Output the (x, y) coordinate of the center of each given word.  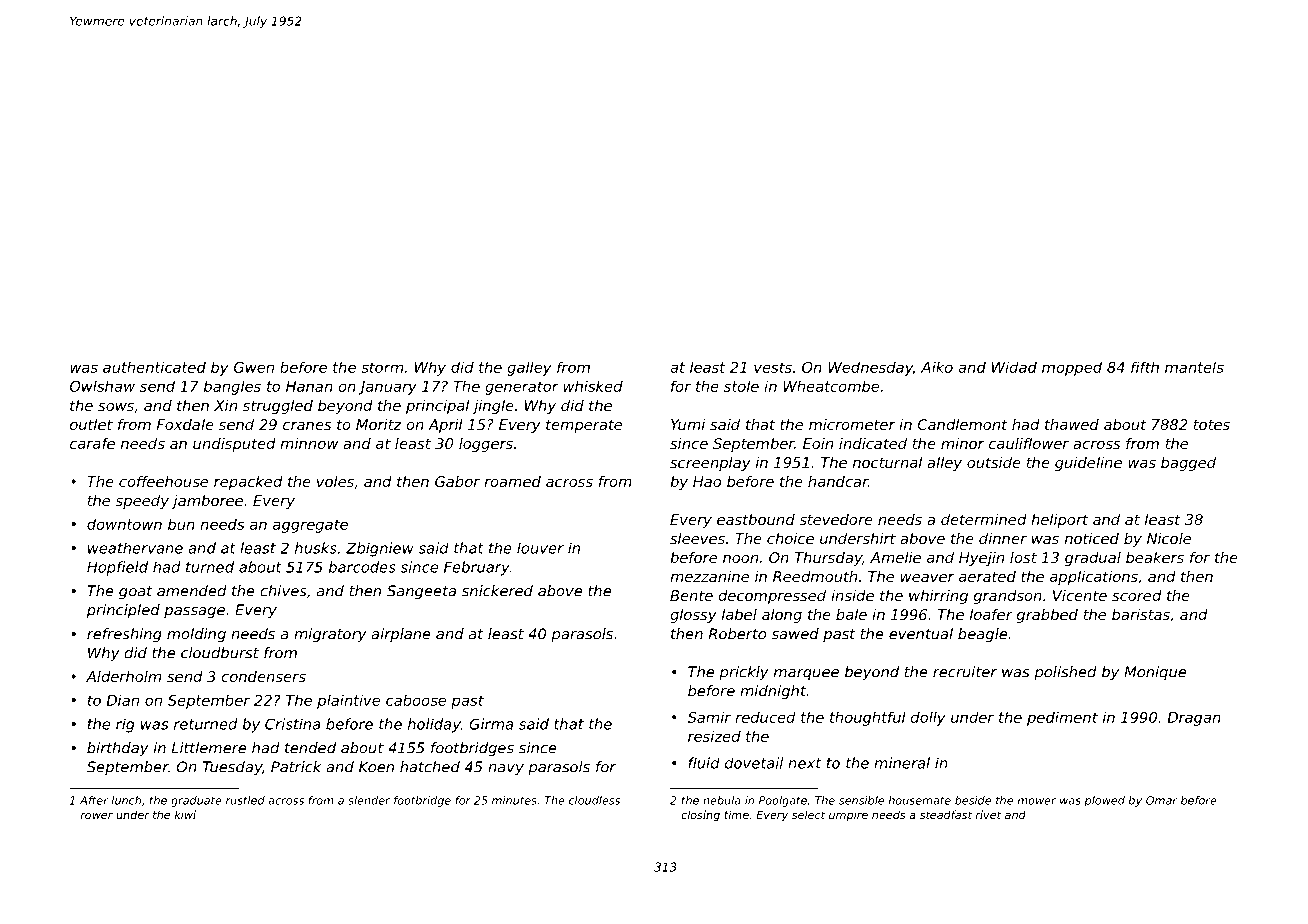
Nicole (1169, 538)
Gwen (254, 367)
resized (714, 736)
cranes (307, 426)
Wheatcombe (831, 386)
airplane (401, 635)
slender (369, 800)
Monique (1155, 673)
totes (1212, 424)
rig (125, 725)
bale (851, 614)
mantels (1194, 367)
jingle (493, 407)
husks (316, 548)
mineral (902, 763)
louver (540, 548)
